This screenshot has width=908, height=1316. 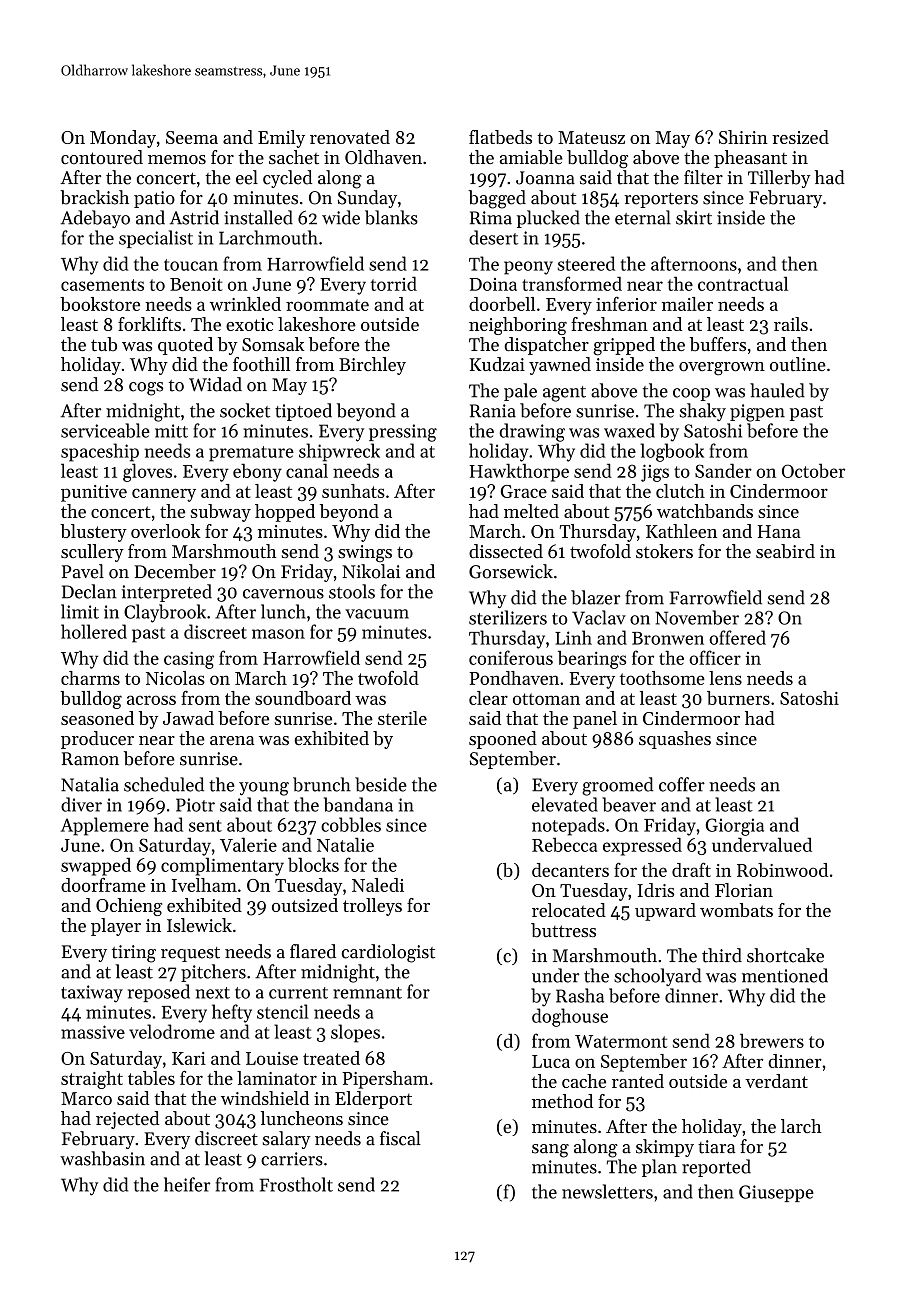 I want to click on sterile, so click(x=402, y=718).
